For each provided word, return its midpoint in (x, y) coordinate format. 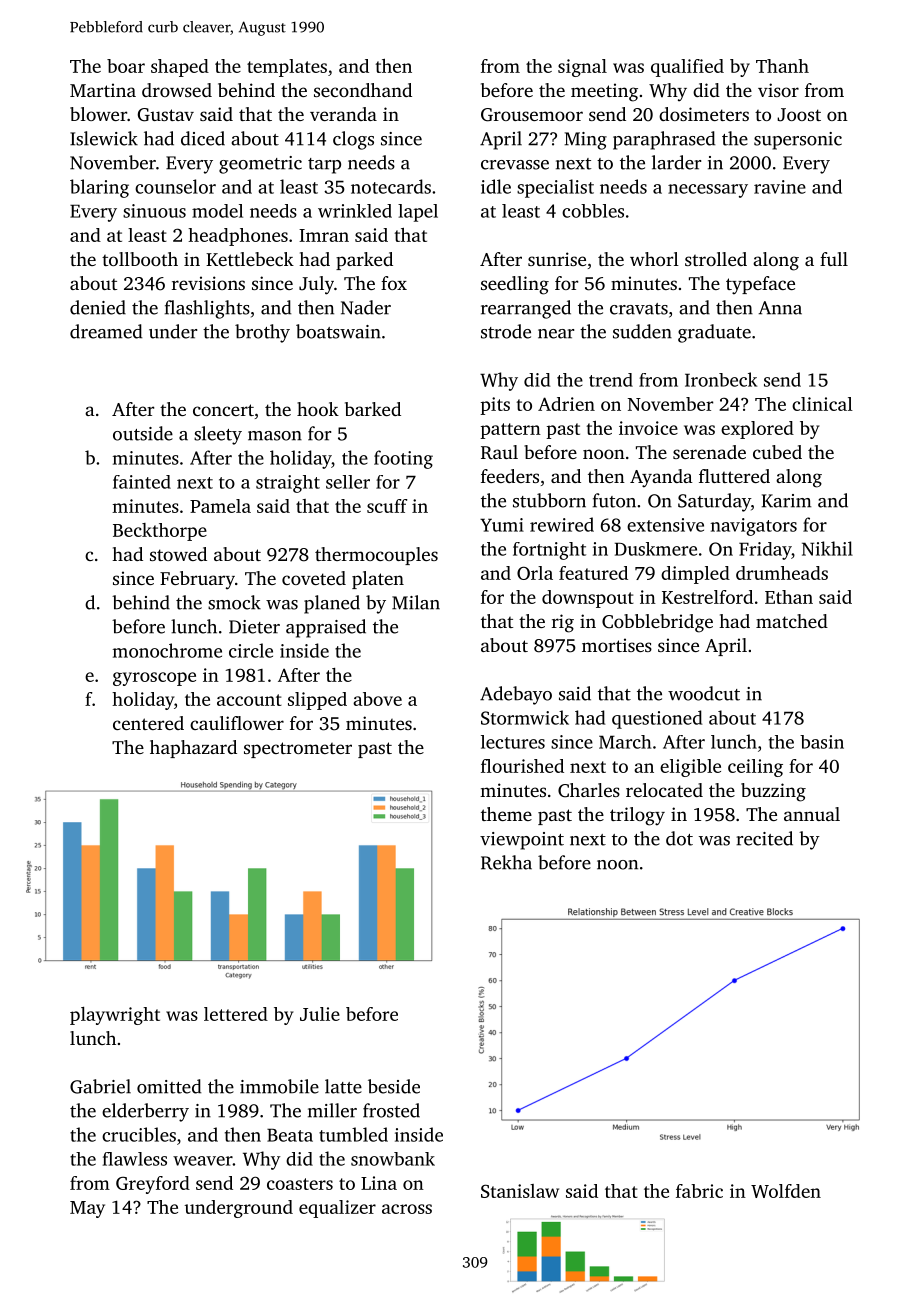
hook (318, 409)
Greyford (153, 1185)
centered (148, 723)
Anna (780, 308)
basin (822, 742)
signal (582, 68)
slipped (317, 701)
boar (126, 66)
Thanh (782, 66)
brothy (262, 333)
